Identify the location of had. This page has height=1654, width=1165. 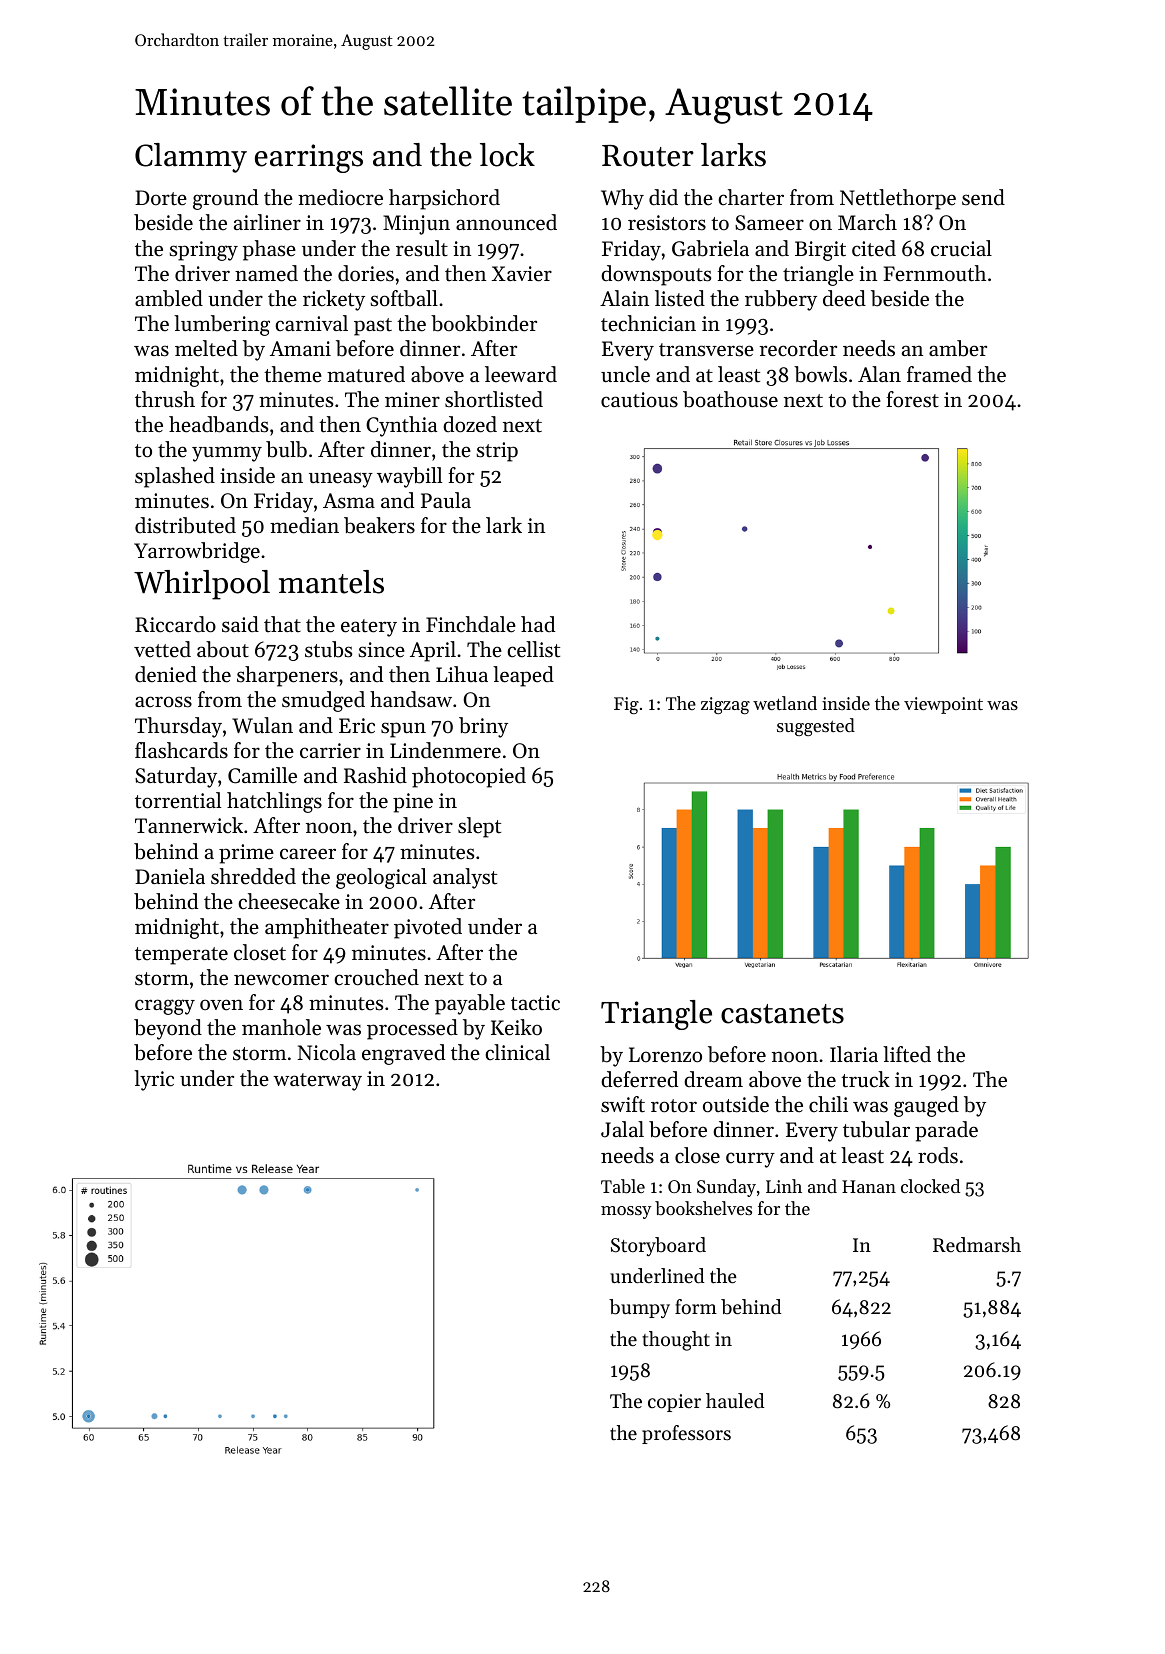
(538, 624).
